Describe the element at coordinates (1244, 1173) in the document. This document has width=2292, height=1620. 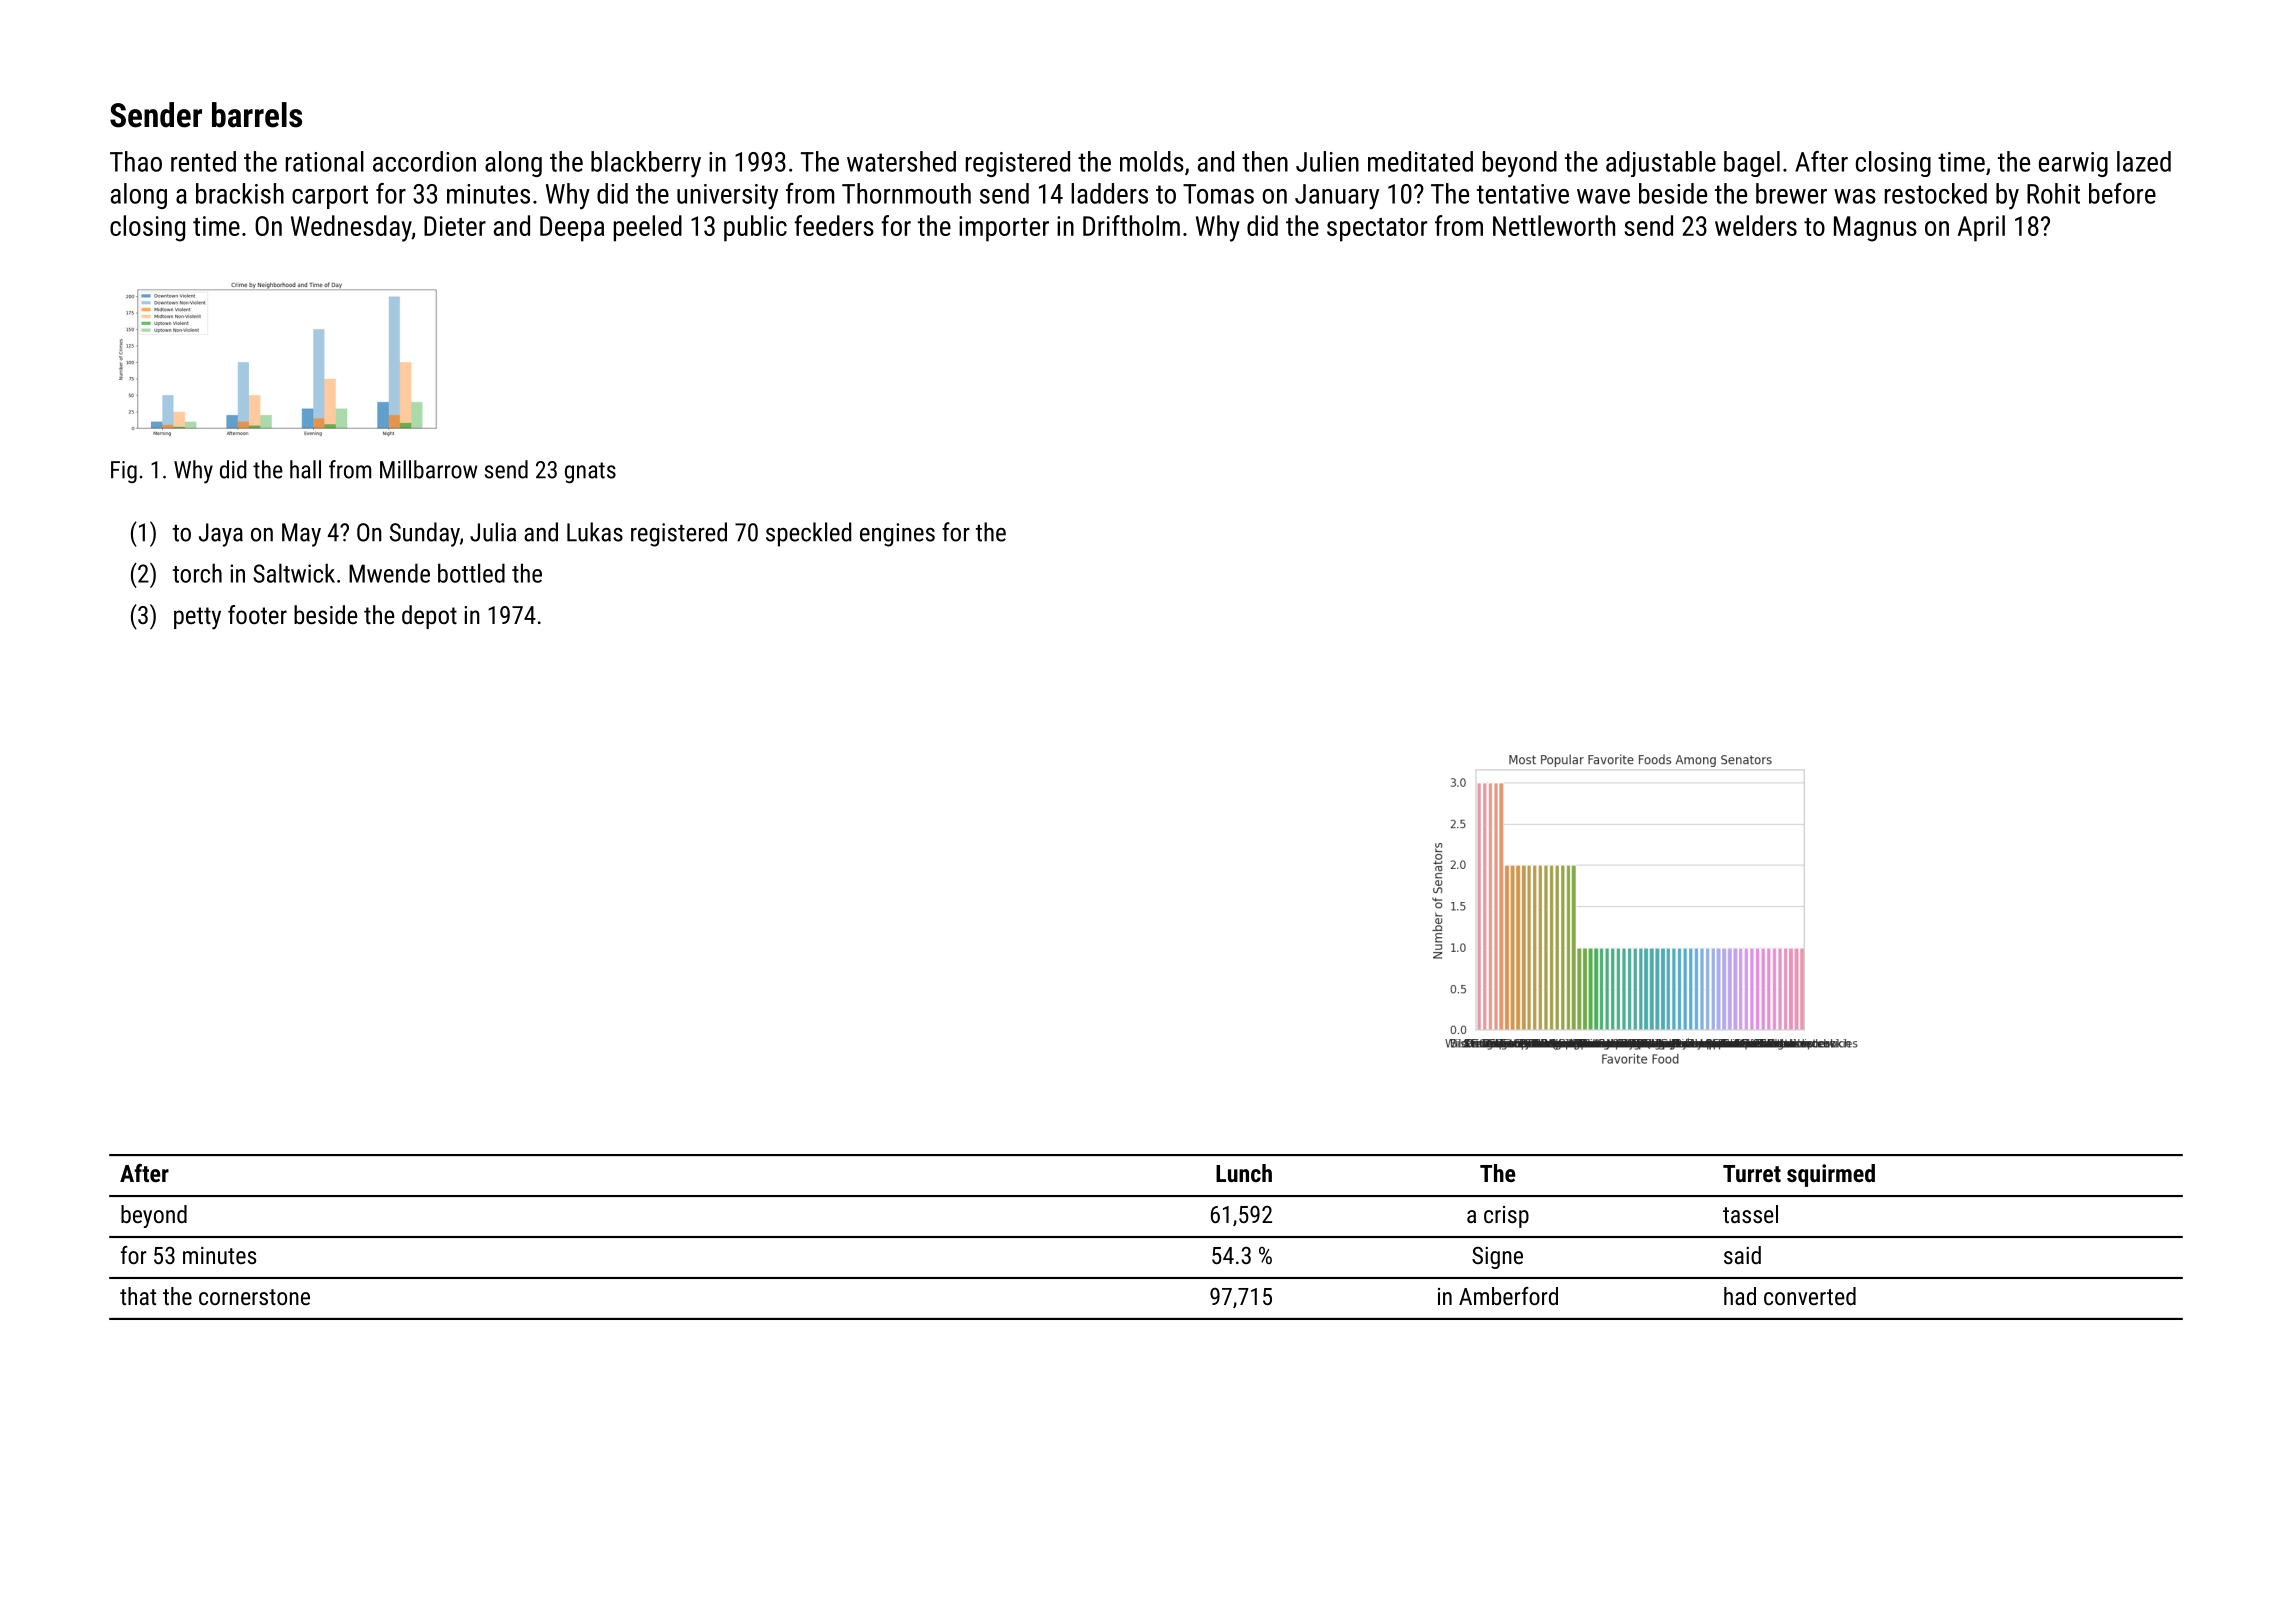
I see `Lunch` at that location.
